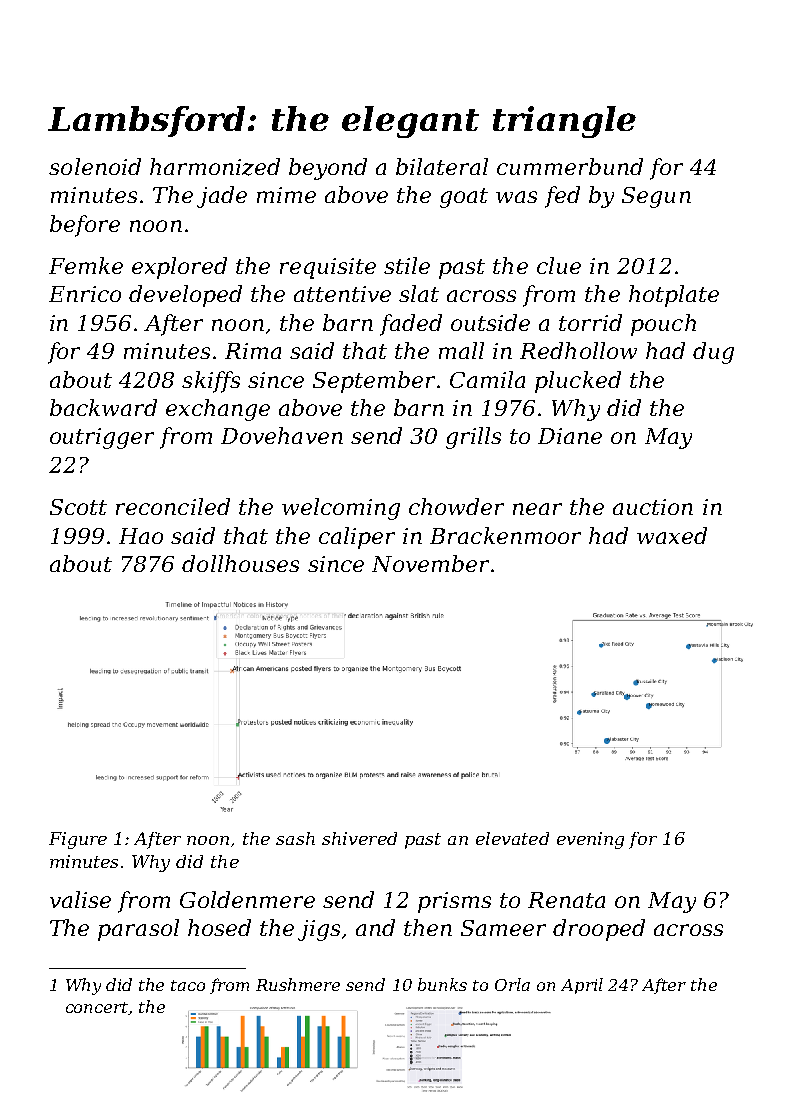  What do you see at coordinates (78, 507) in the image?
I see `Scott` at bounding box center [78, 507].
